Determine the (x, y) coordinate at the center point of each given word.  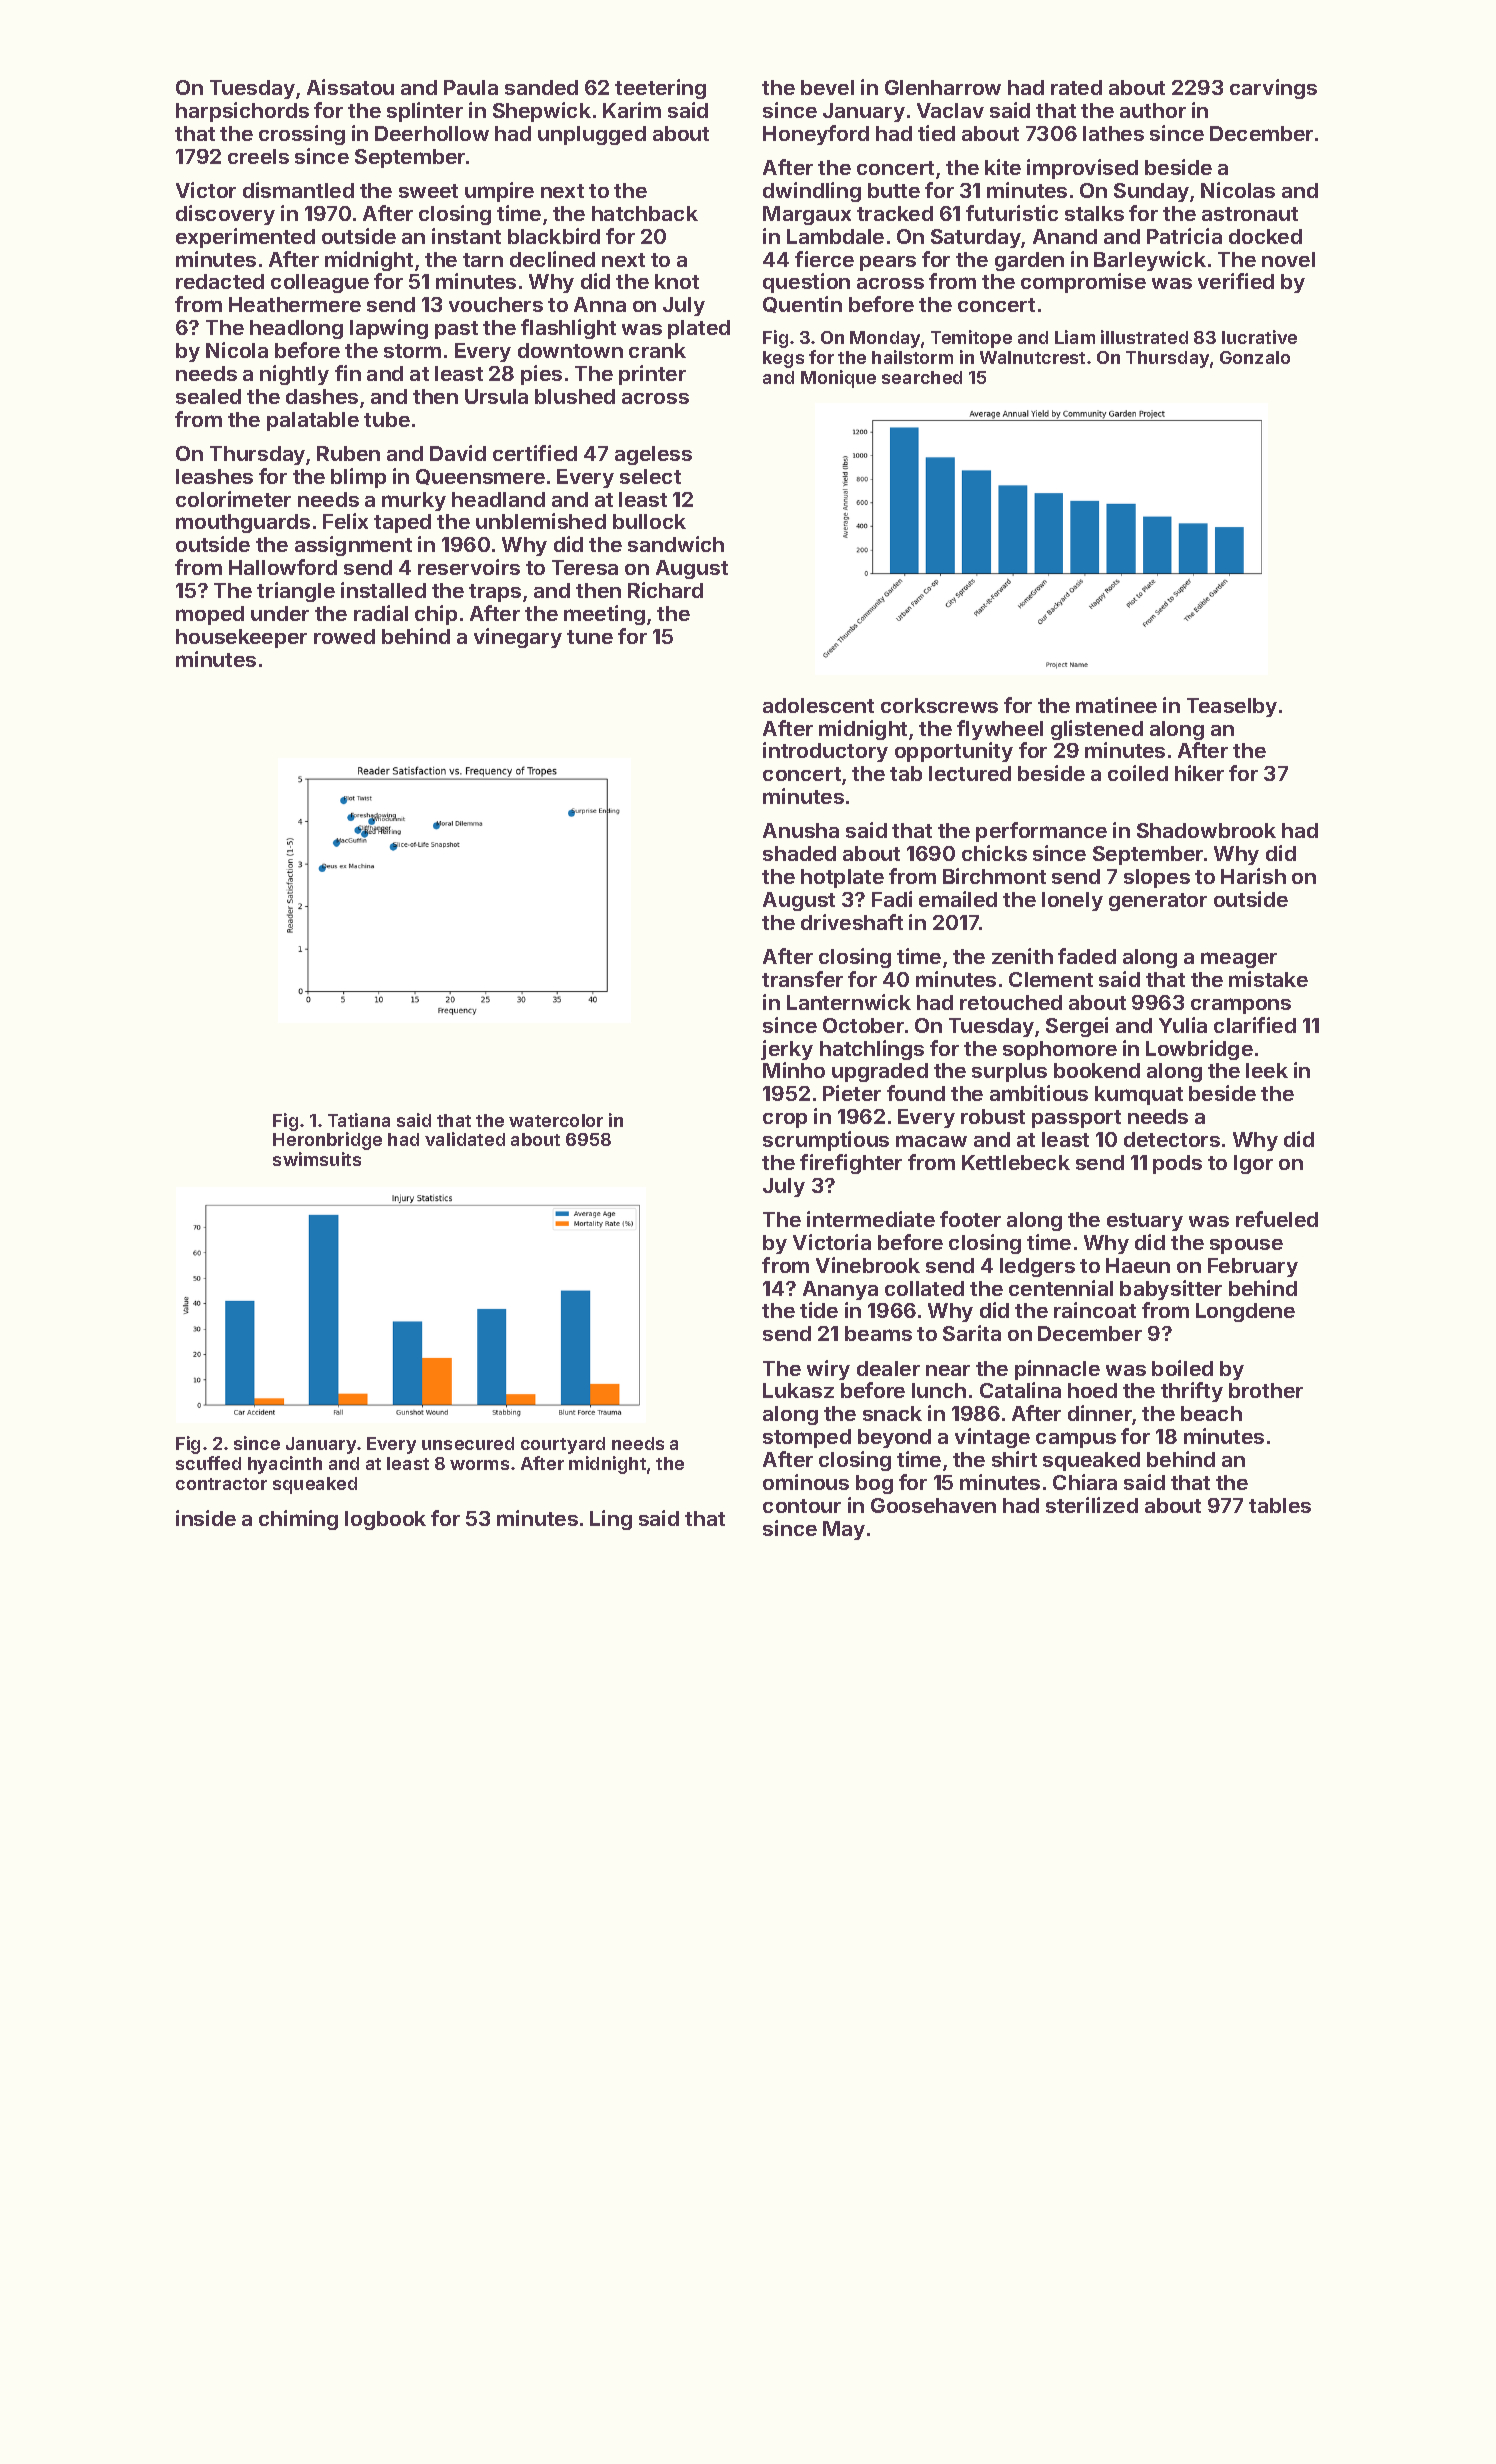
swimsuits (317, 1159)
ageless (653, 455)
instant (466, 236)
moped (210, 615)
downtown (570, 350)
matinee (1116, 705)
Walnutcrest (1032, 357)
